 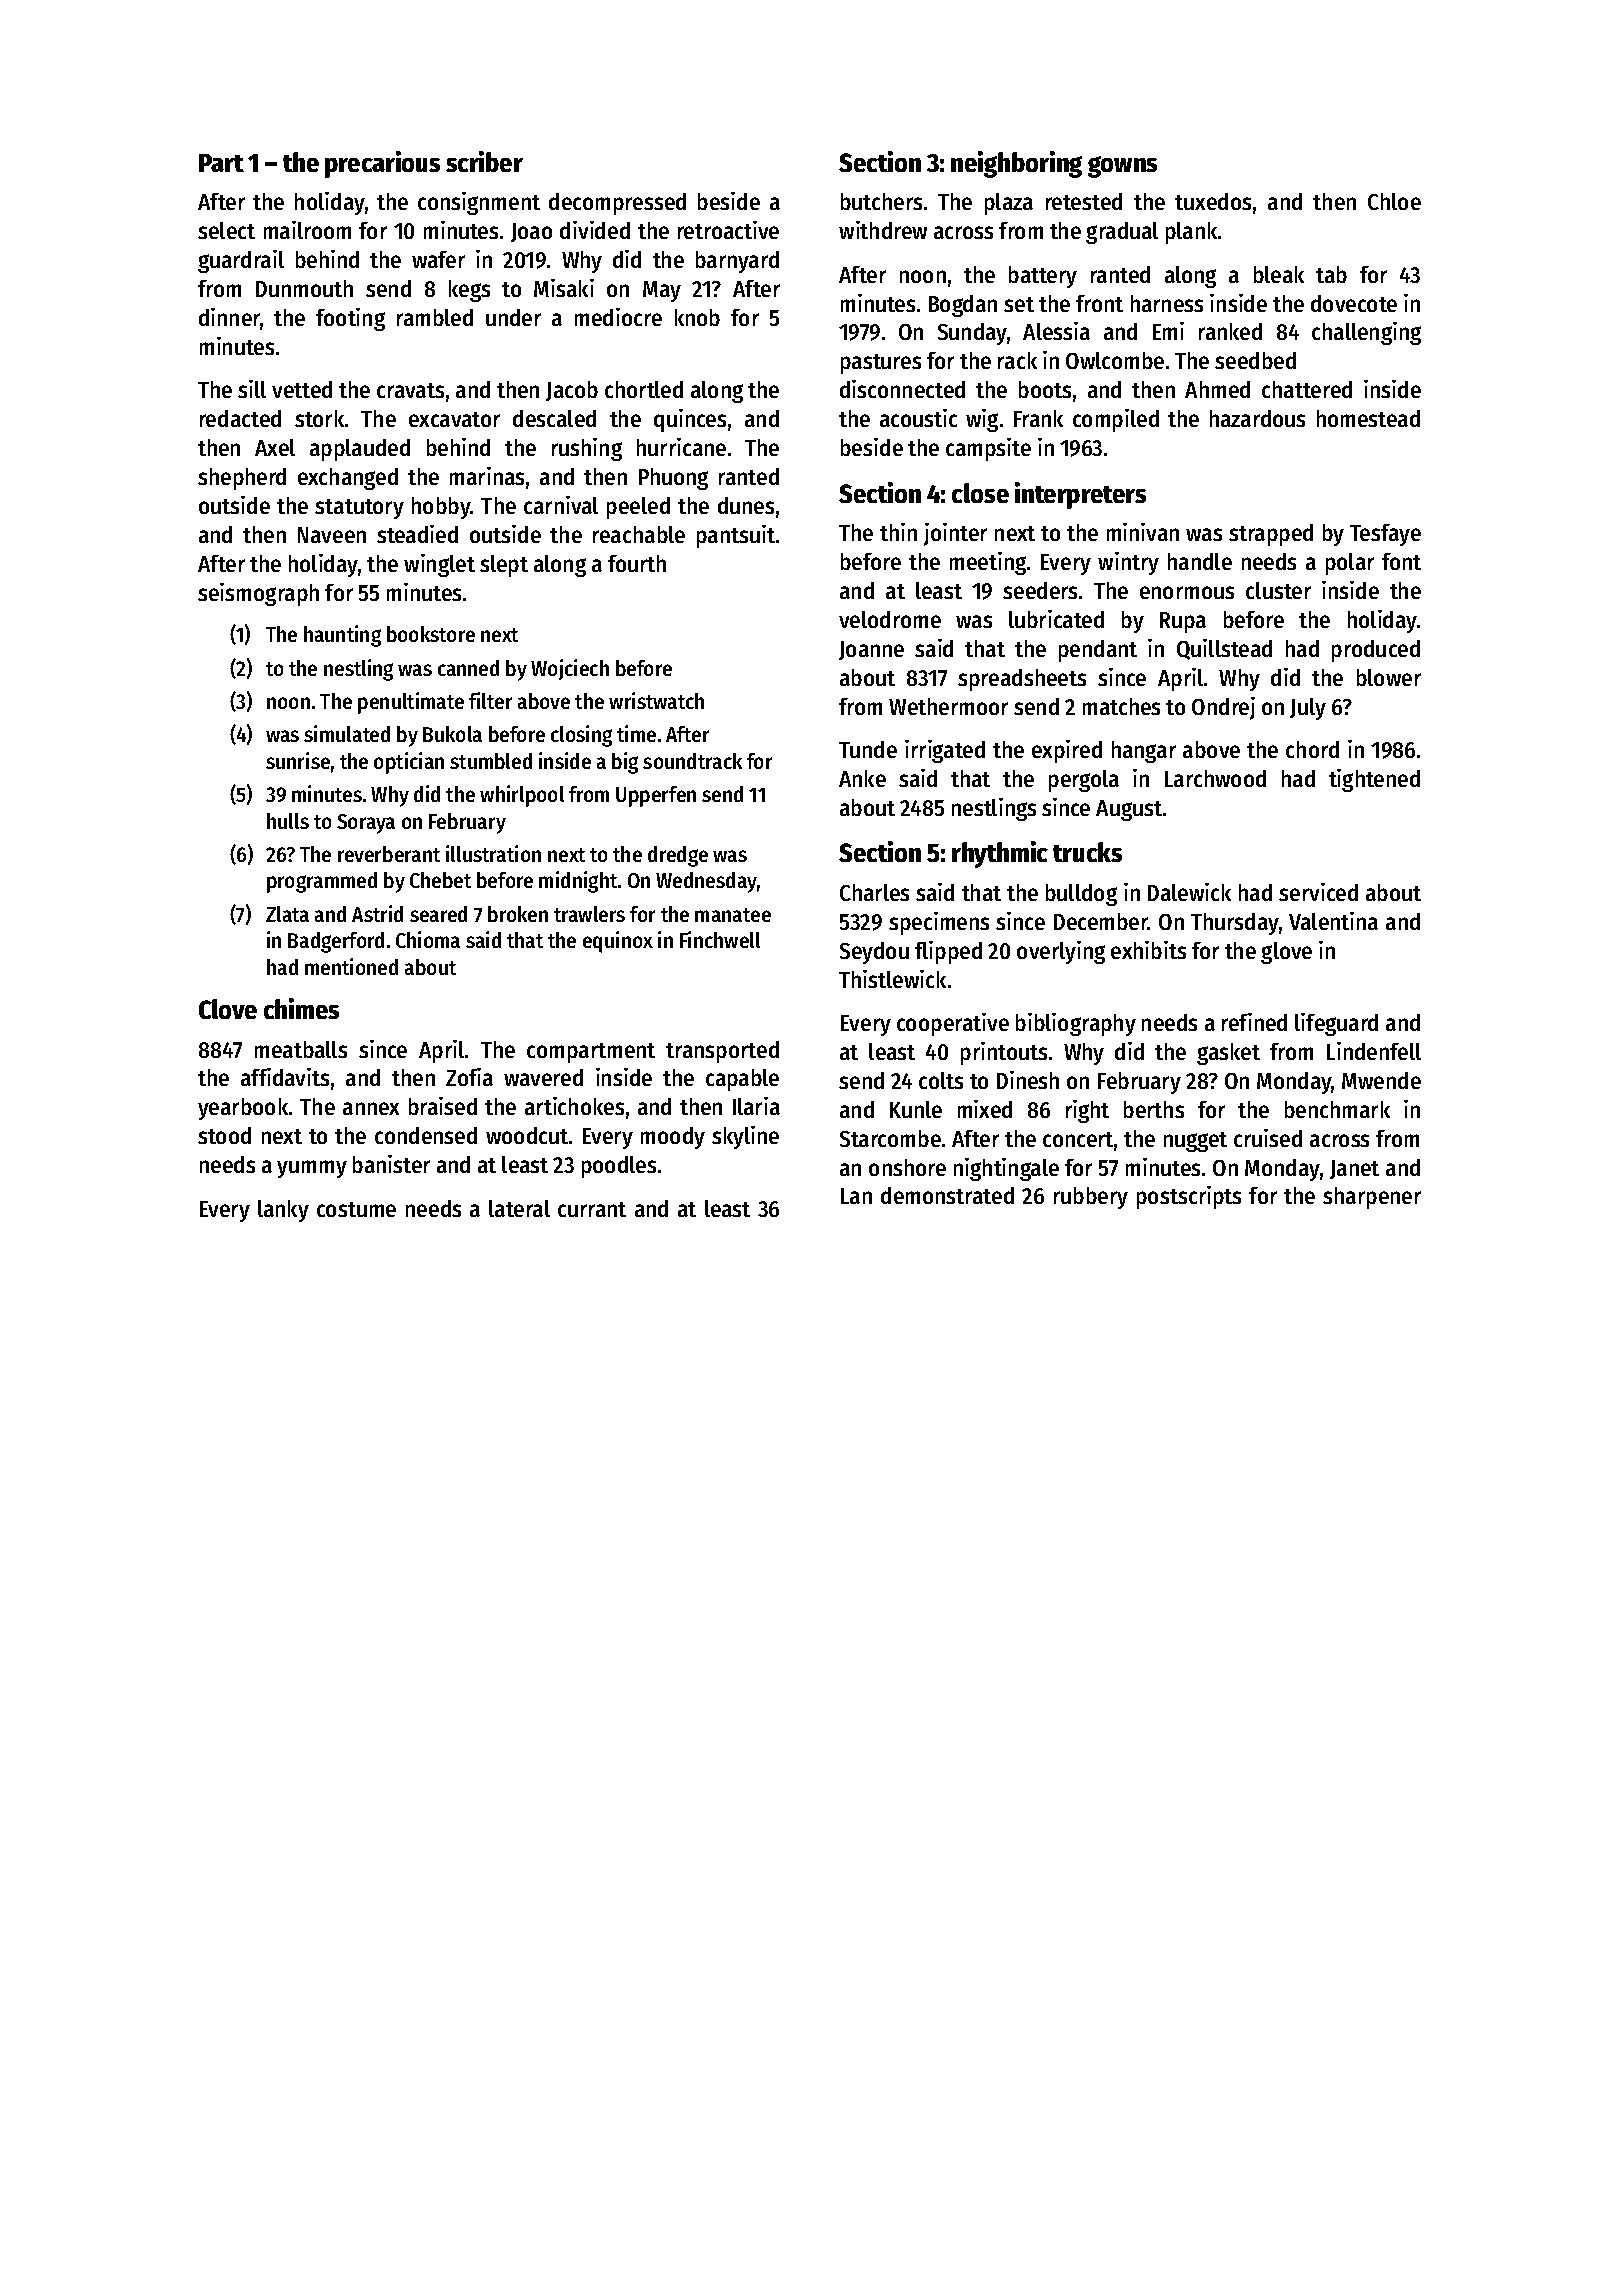 I want to click on guardrail, so click(x=241, y=261).
